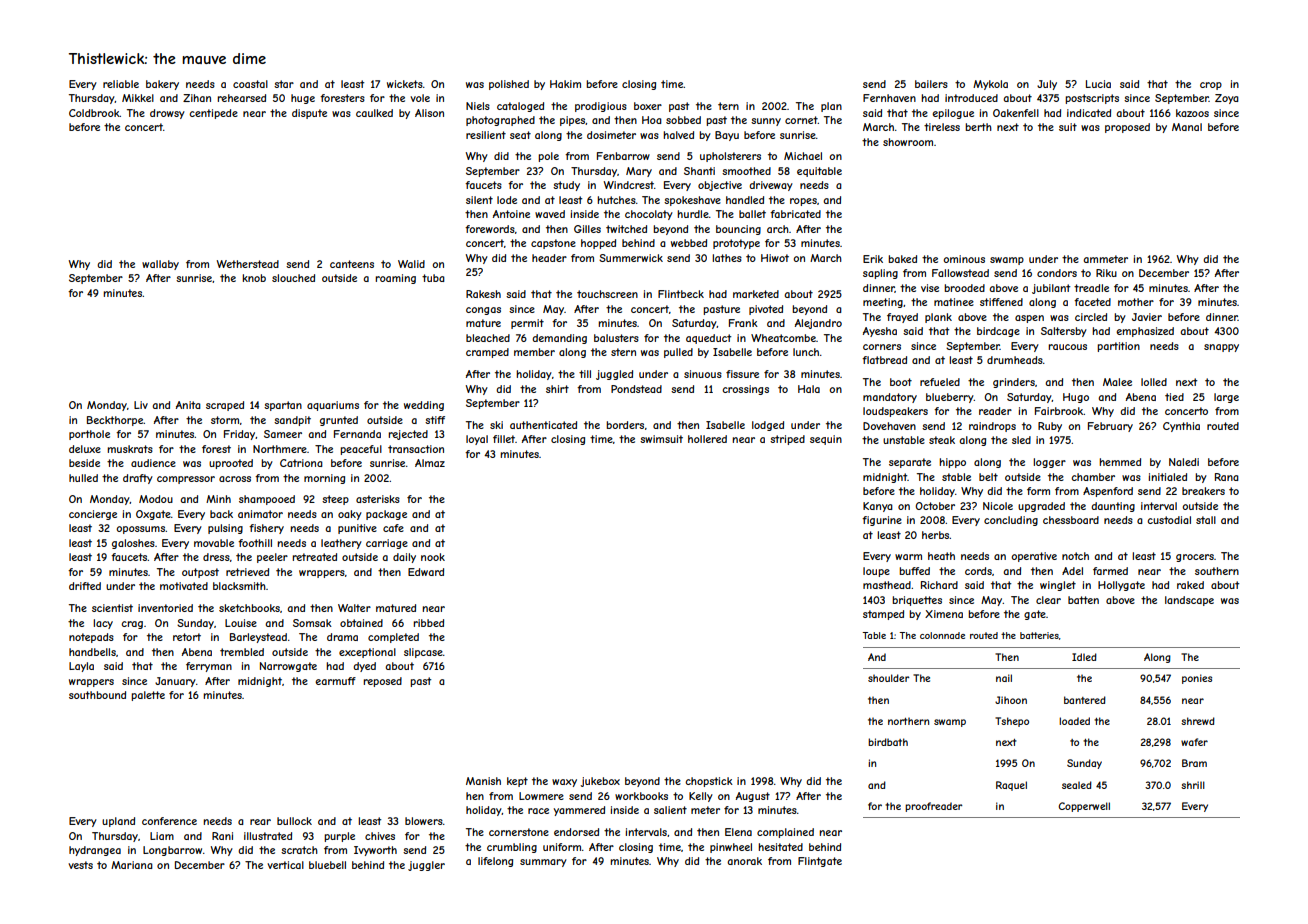 The image size is (1308, 924). What do you see at coordinates (478, 106) in the screenshot?
I see `Niels` at bounding box center [478, 106].
